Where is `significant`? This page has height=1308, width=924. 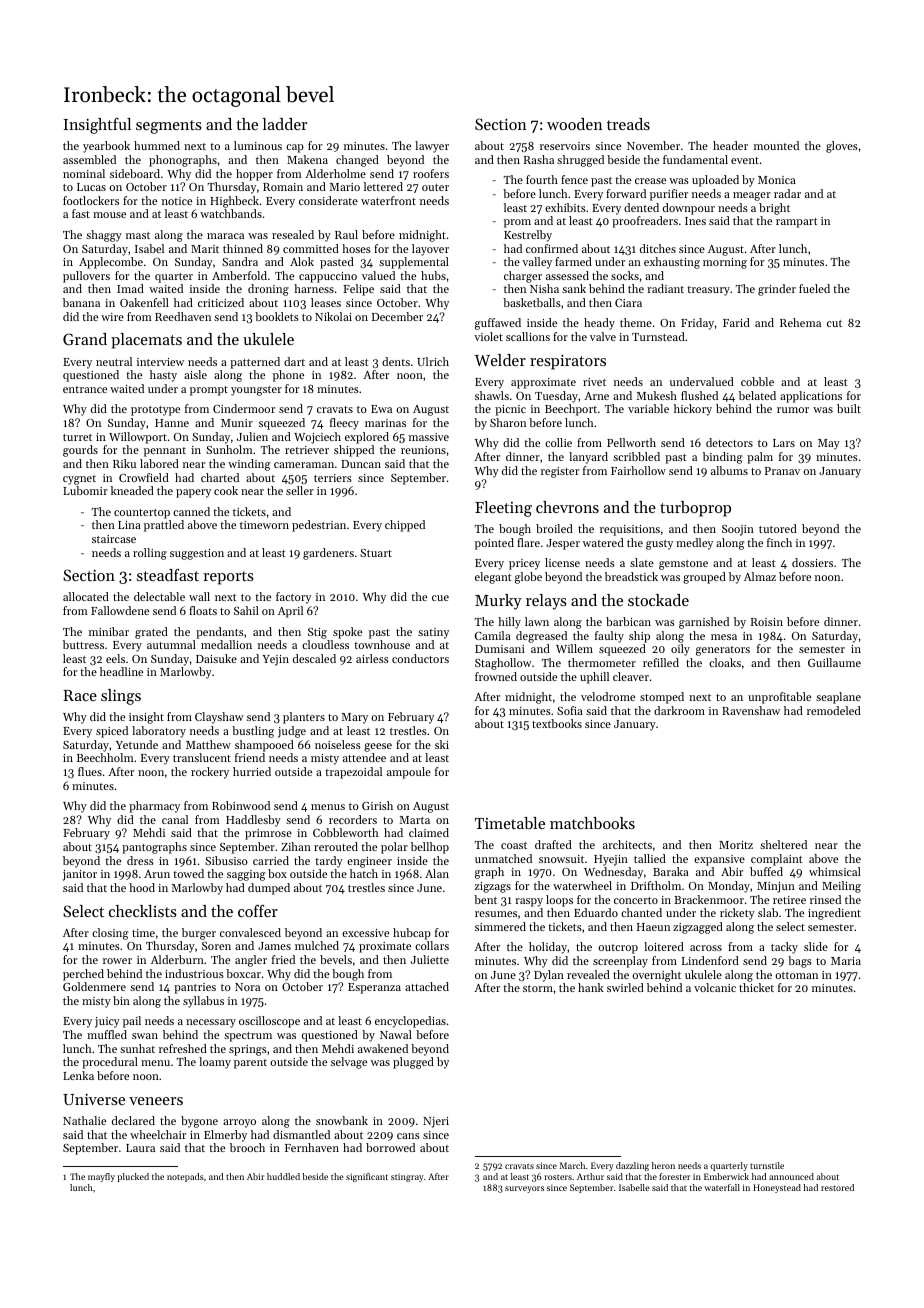 significant is located at coordinates (367, 1177).
